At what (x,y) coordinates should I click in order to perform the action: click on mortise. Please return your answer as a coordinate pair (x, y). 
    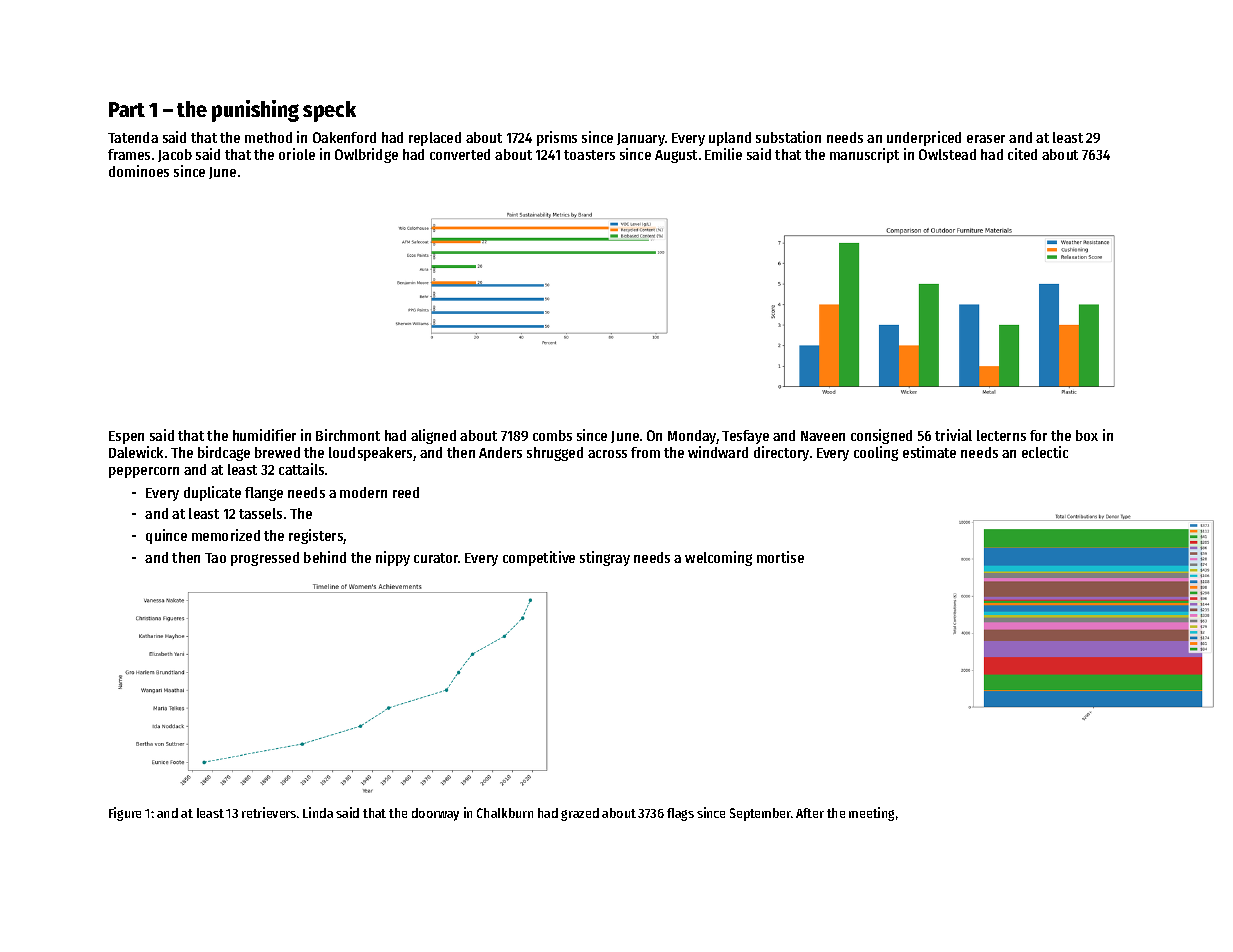
    Looking at the image, I should click on (780, 557).
